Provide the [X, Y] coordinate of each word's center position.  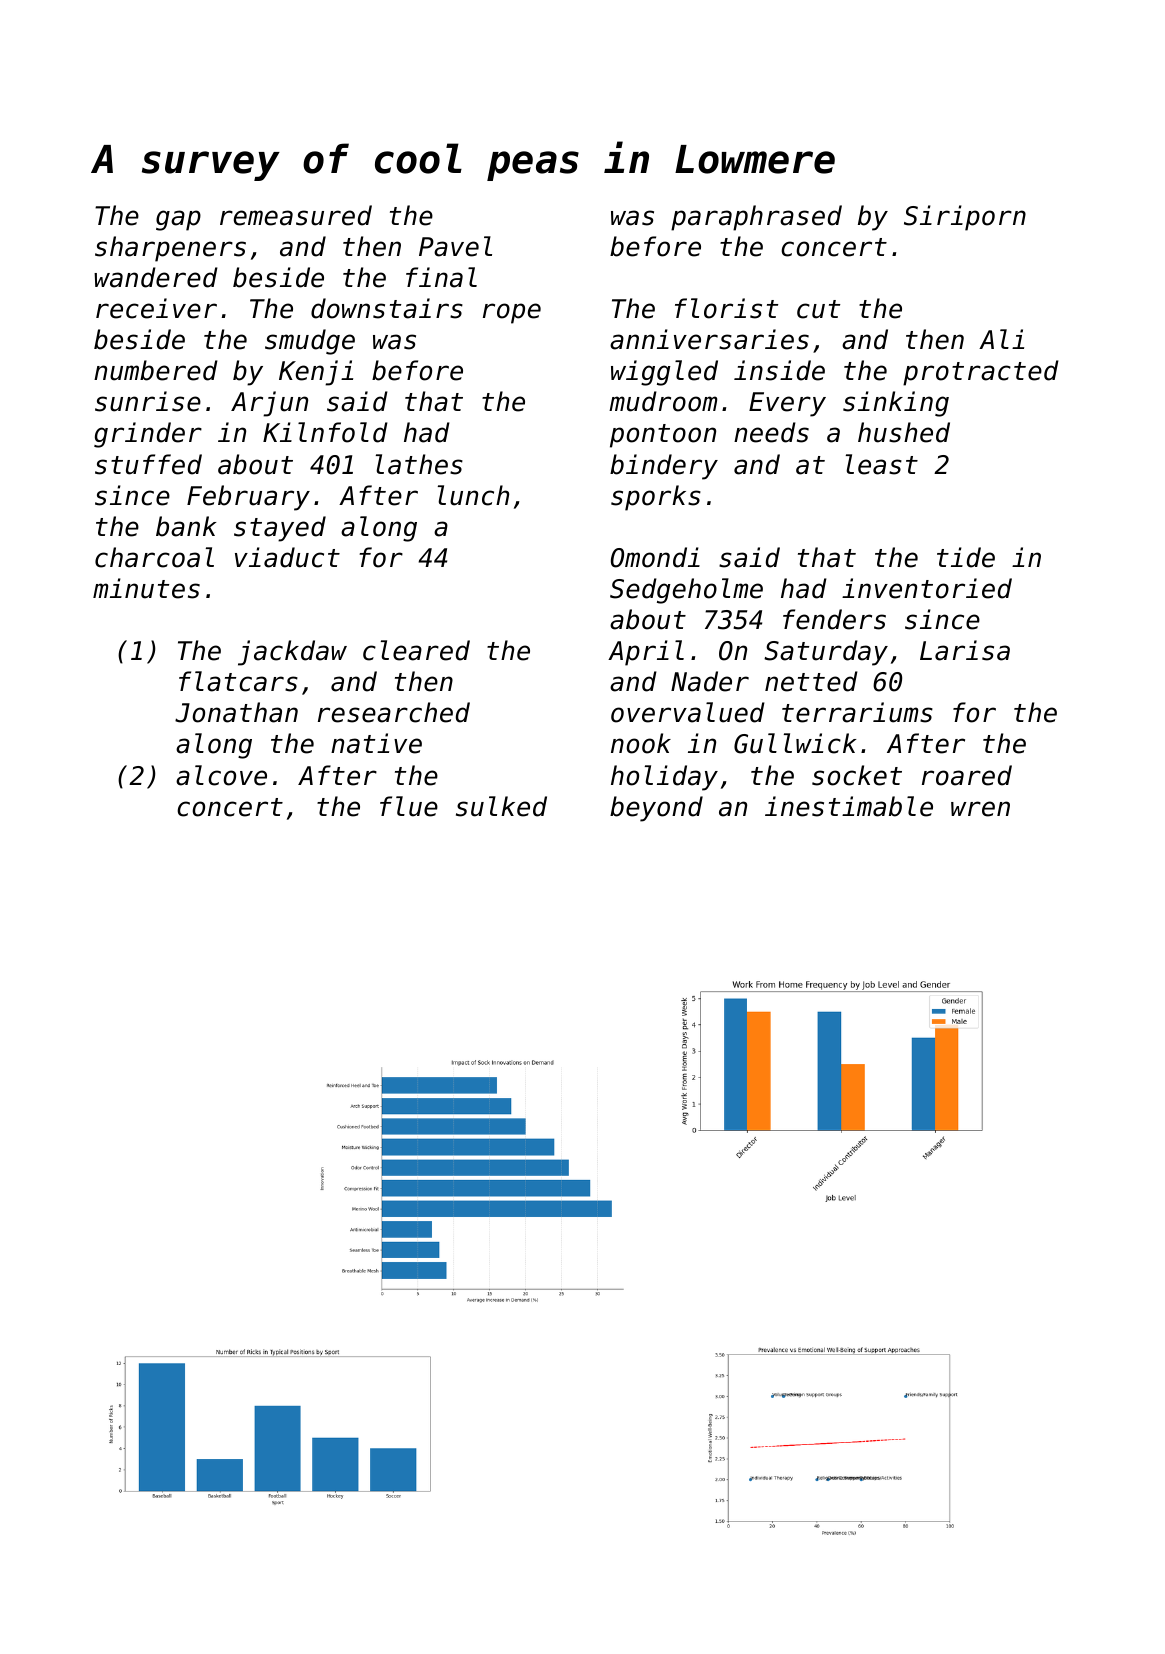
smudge [310, 342]
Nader [710, 681]
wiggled [664, 373]
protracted [981, 373]
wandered [156, 277]
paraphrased [756, 218]
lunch [473, 495]
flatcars [238, 681]
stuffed [148, 464]
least [882, 464]
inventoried [927, 588]
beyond [656, 809]
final [441, 277]
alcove [221, 775]
